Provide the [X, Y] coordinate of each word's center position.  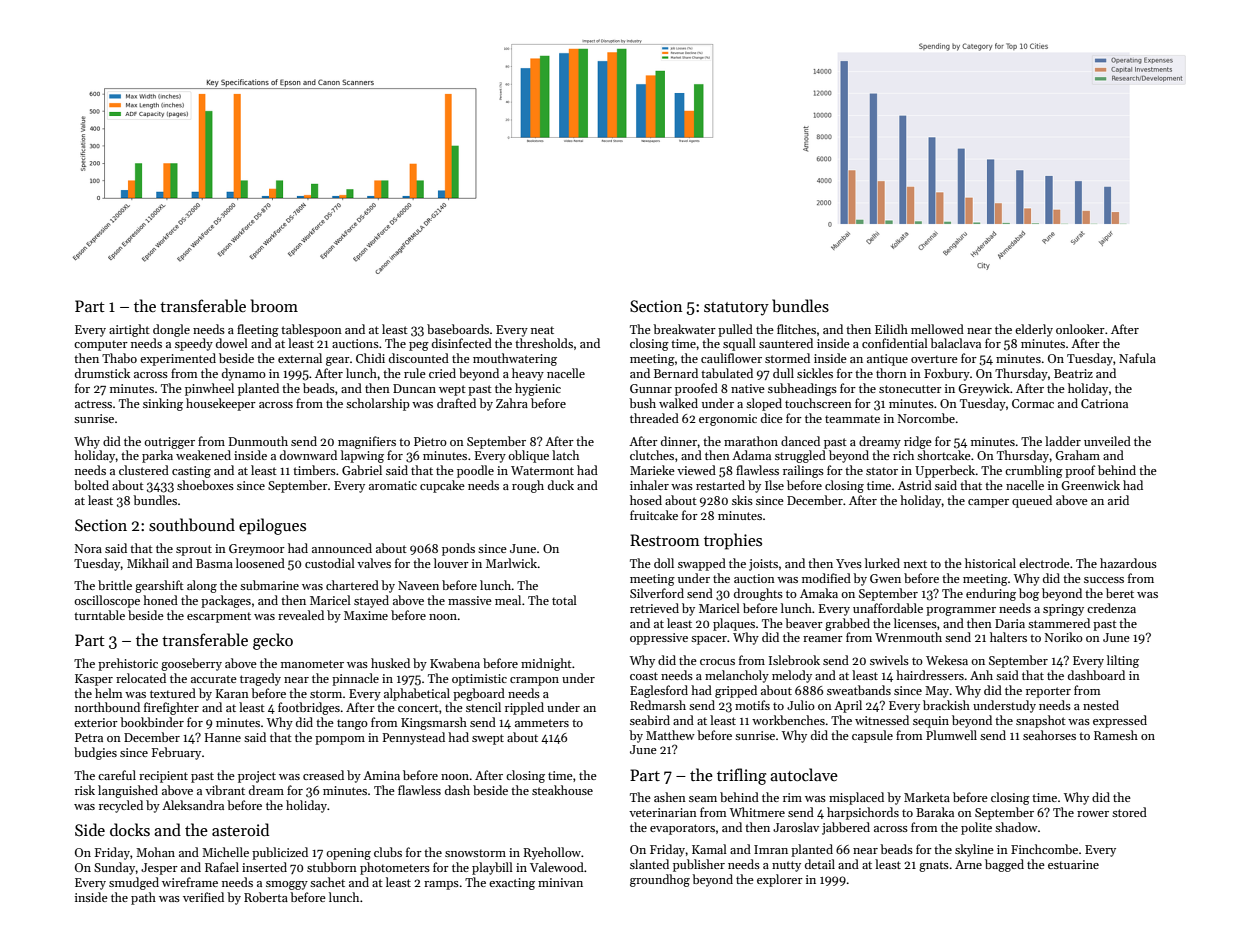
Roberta [266, 897]
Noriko [1064, 637]
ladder [1063, 441]
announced [342, 548]
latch [565, 455]
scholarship [378, 404]
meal [508, 600]
